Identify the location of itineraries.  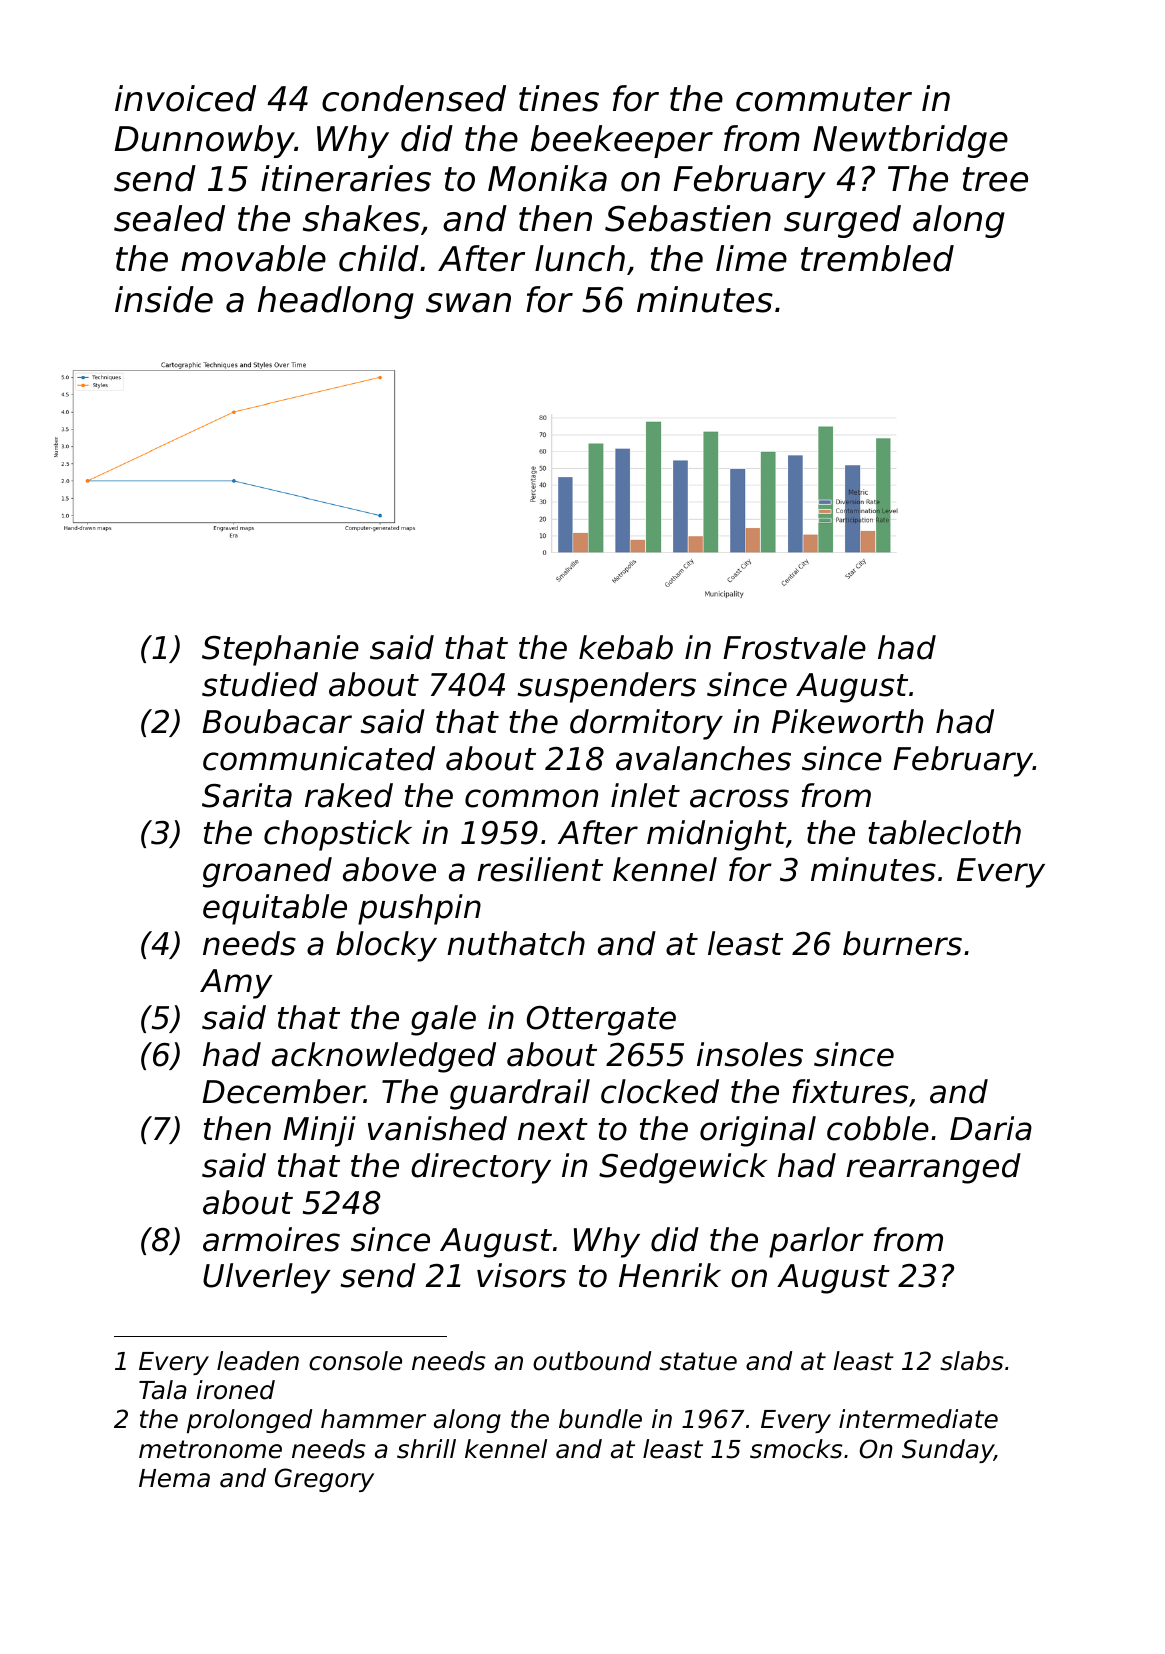
(346, 178).
